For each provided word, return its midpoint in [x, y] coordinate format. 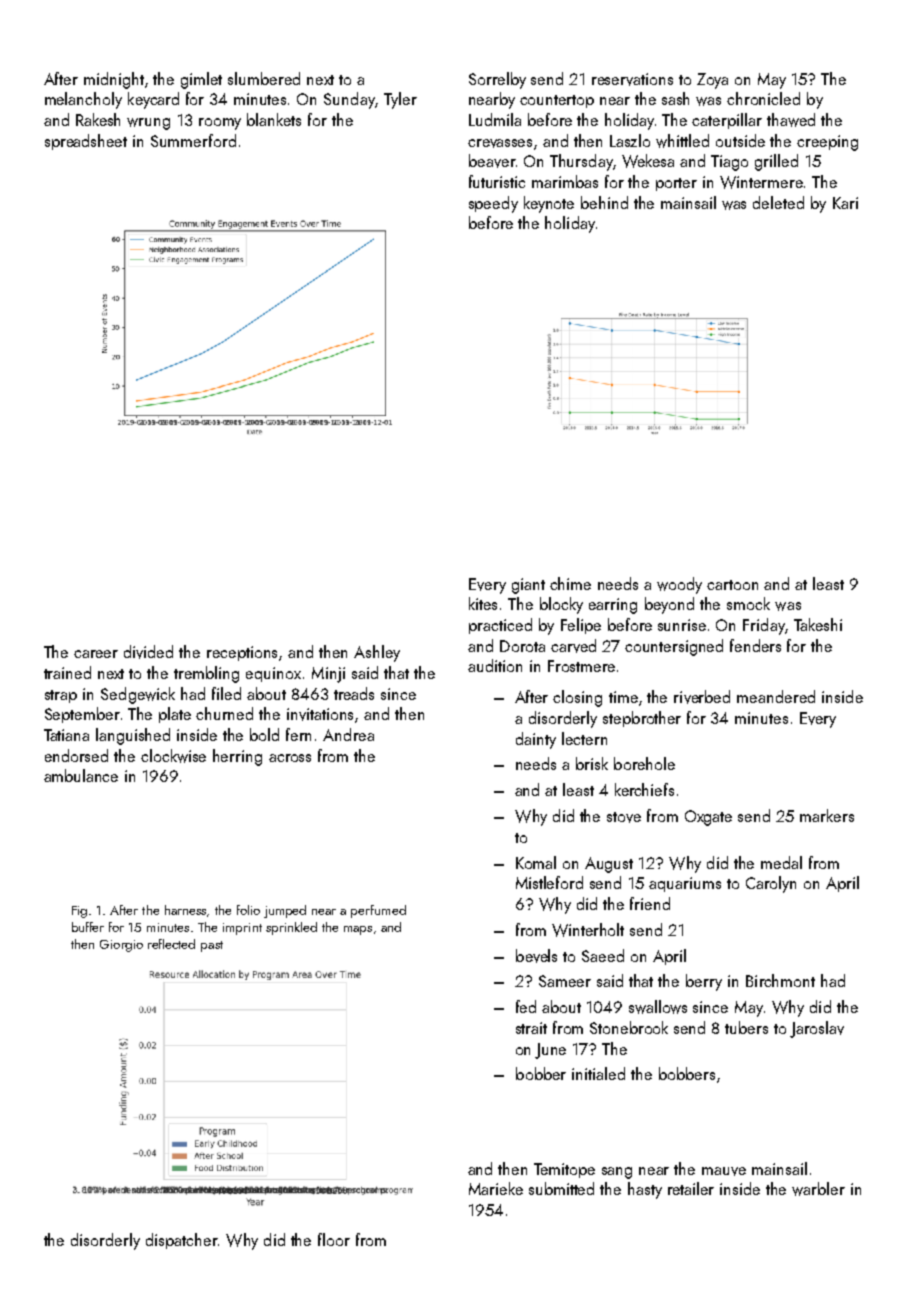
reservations [632, 79]
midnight [114, 80]
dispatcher [182, 1241]
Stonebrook [629, 1027]
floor [334, 1239]
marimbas [565, 181]
